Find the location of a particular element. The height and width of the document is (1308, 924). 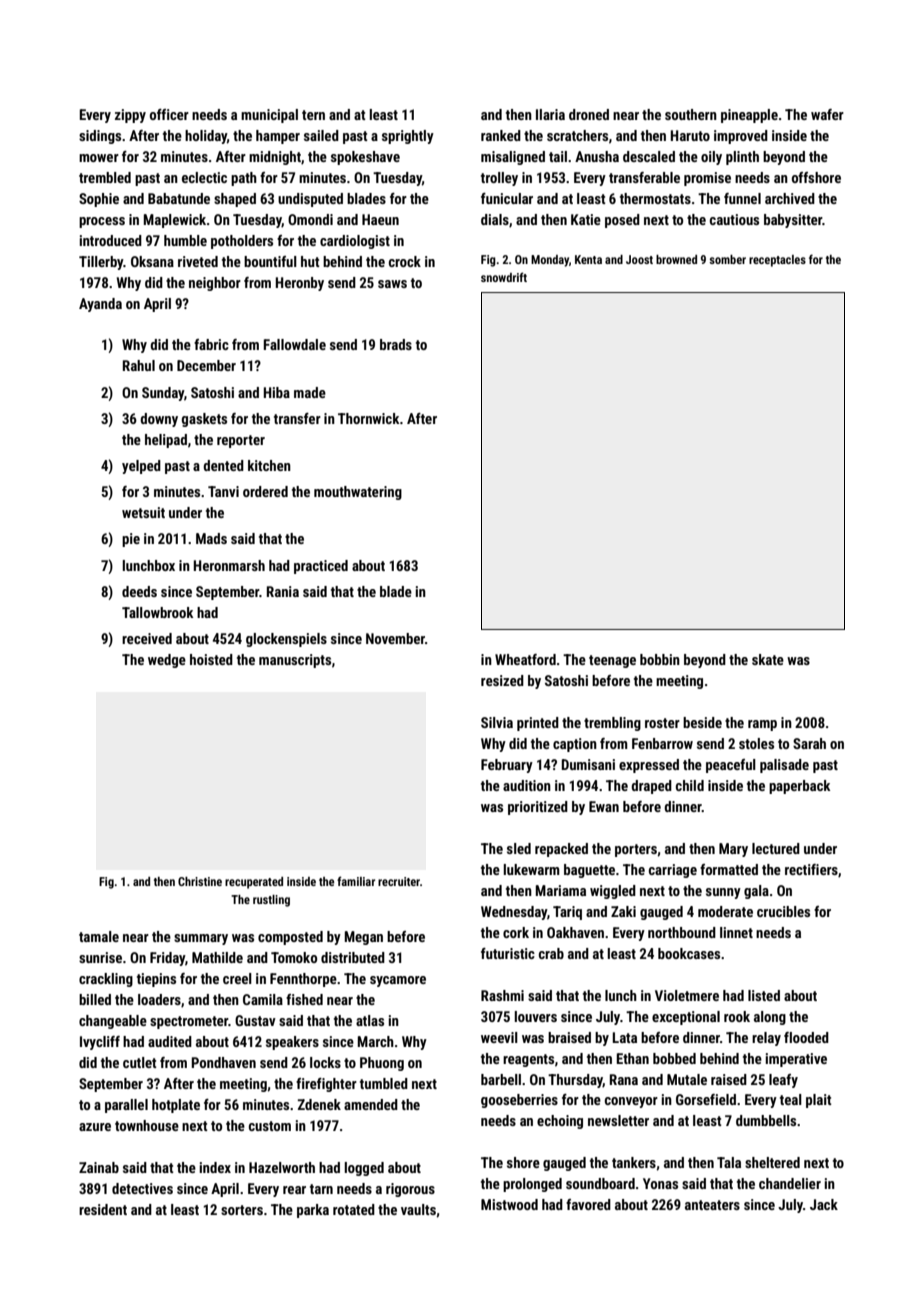

Wheatford is located at coordinates (525, 659).
